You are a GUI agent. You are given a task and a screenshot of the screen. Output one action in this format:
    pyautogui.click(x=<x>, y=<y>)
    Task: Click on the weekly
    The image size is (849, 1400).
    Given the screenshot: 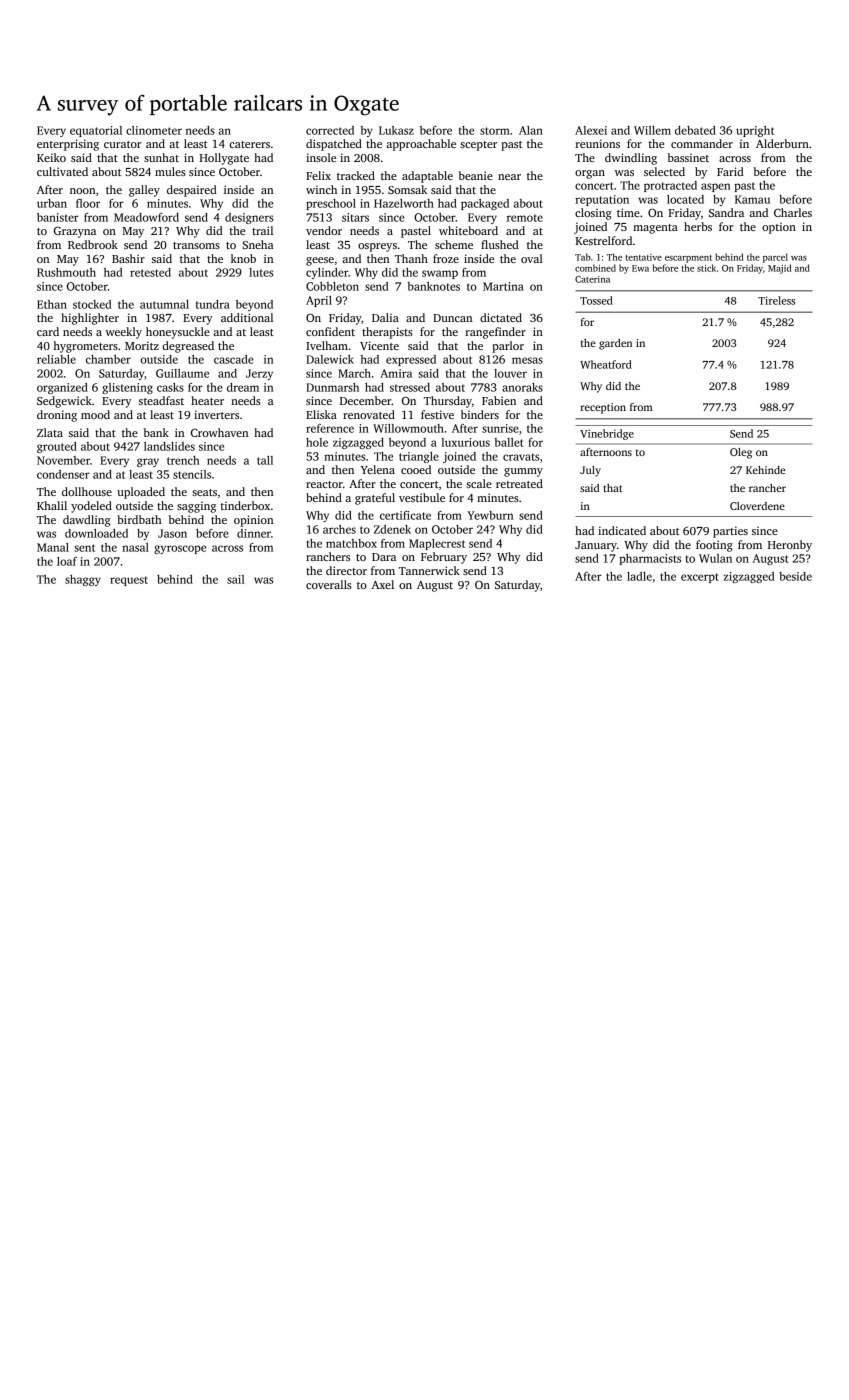 What is the action you would take?
    pyautogui.click(x=124, y=333)
